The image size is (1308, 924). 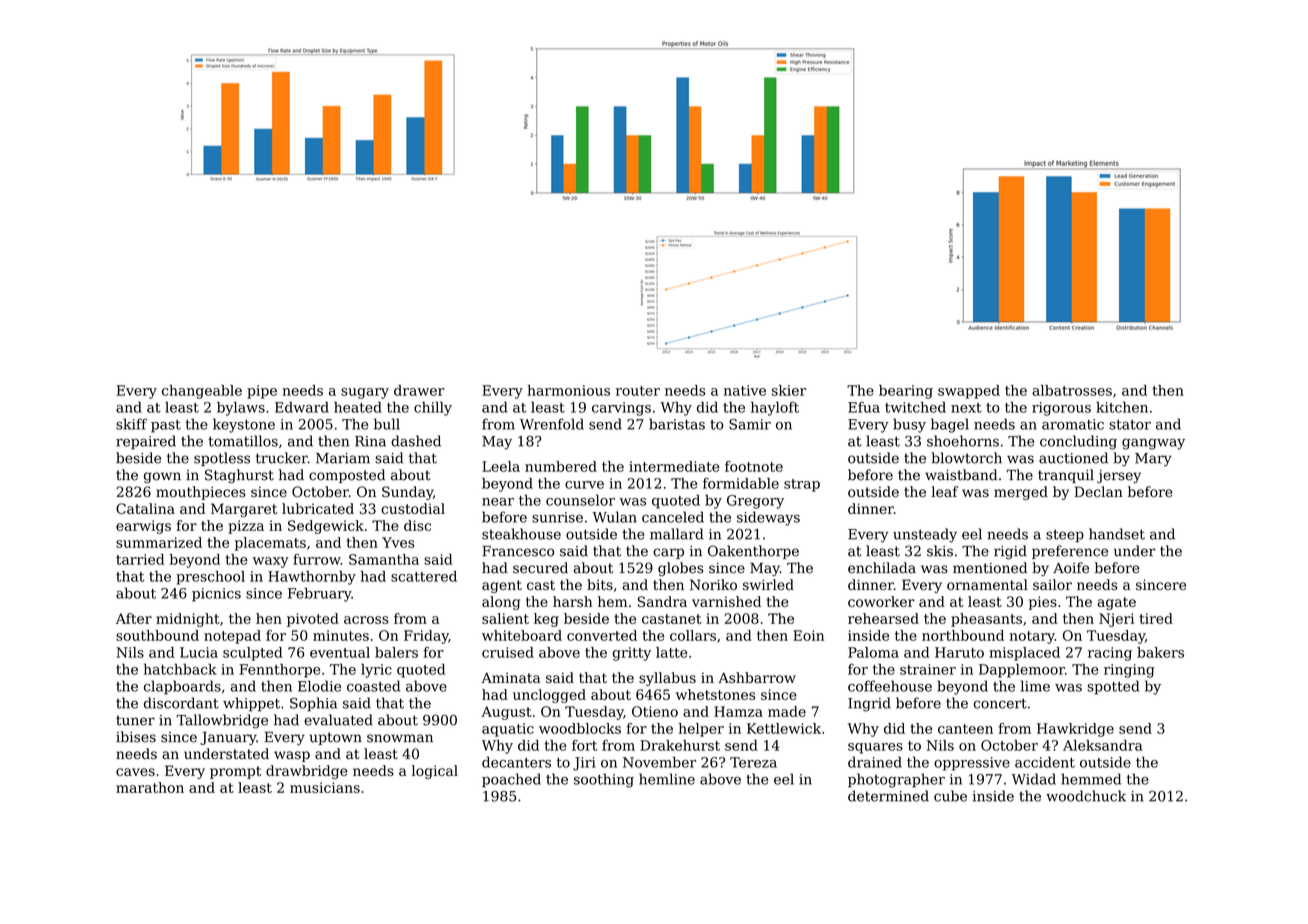 I want to click on canceled, so click(x=673, y=517).
